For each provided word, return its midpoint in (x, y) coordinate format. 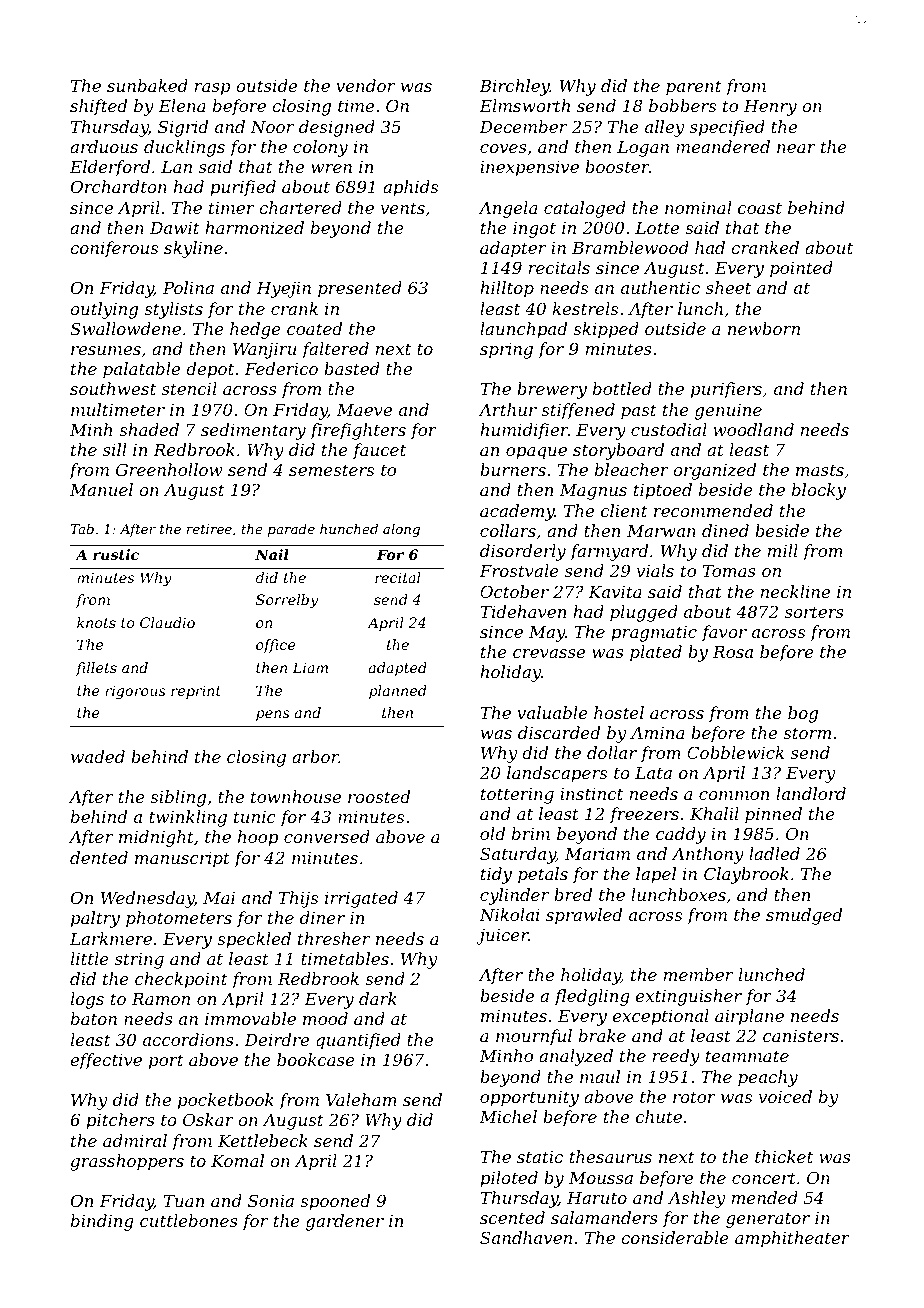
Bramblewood (630, 247)
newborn (764, 328)
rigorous (135, 692)
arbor (315, 756)
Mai (219, 898)
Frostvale (519, 570)
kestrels (585, 308)
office (276, 646)
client (624, 510)
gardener (345, 1222)
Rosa (733, 652)
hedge (255, 330)
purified (243, 188)
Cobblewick (735, 752)
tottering (517, 796)
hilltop (507, 289)
